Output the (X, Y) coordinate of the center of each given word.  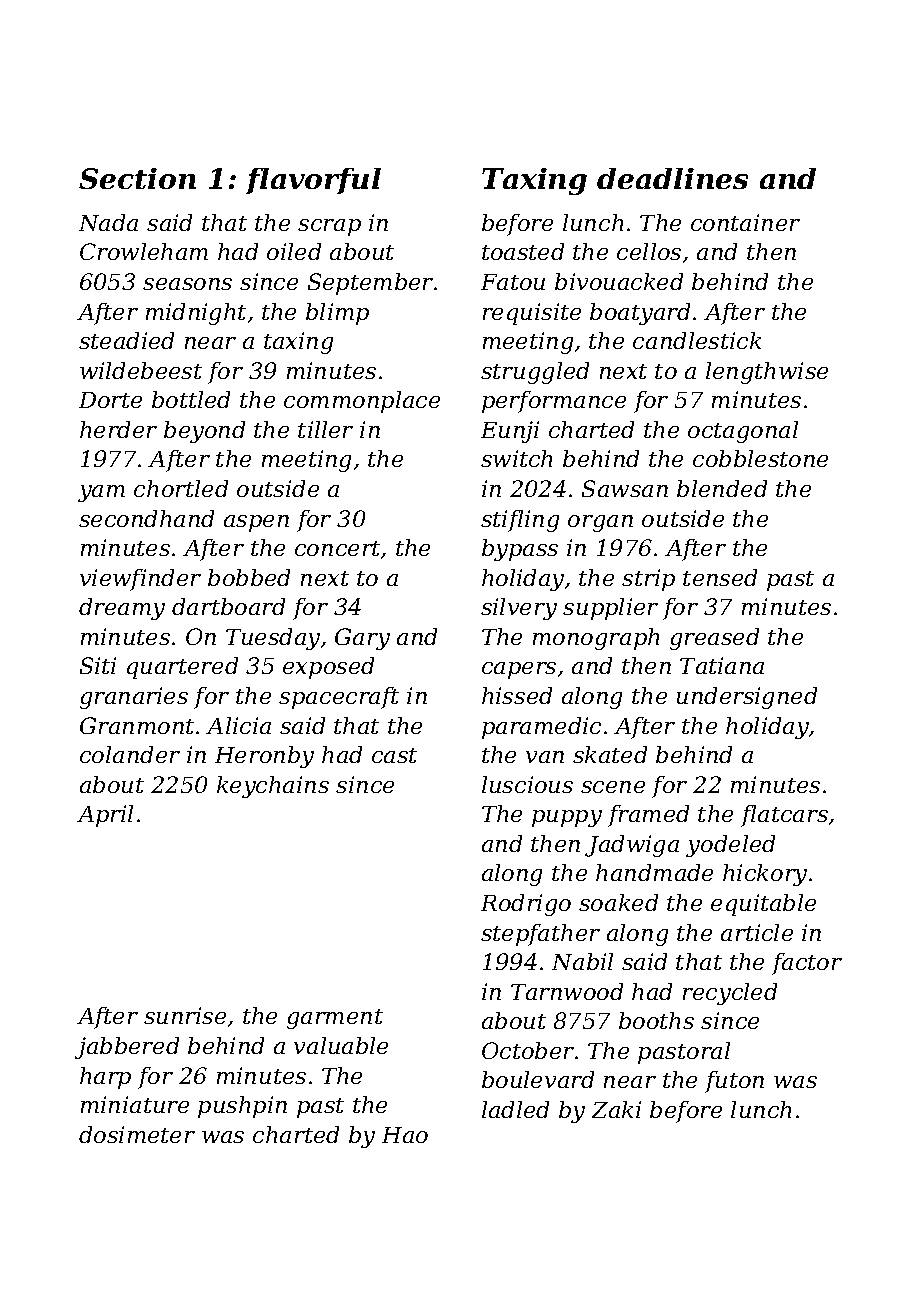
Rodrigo (526, 905)
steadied (126, 340)
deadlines (672, 178)
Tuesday (273, 639)
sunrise (185, 1015)
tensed (720, 577)
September (370, 284)
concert (337, 548)
